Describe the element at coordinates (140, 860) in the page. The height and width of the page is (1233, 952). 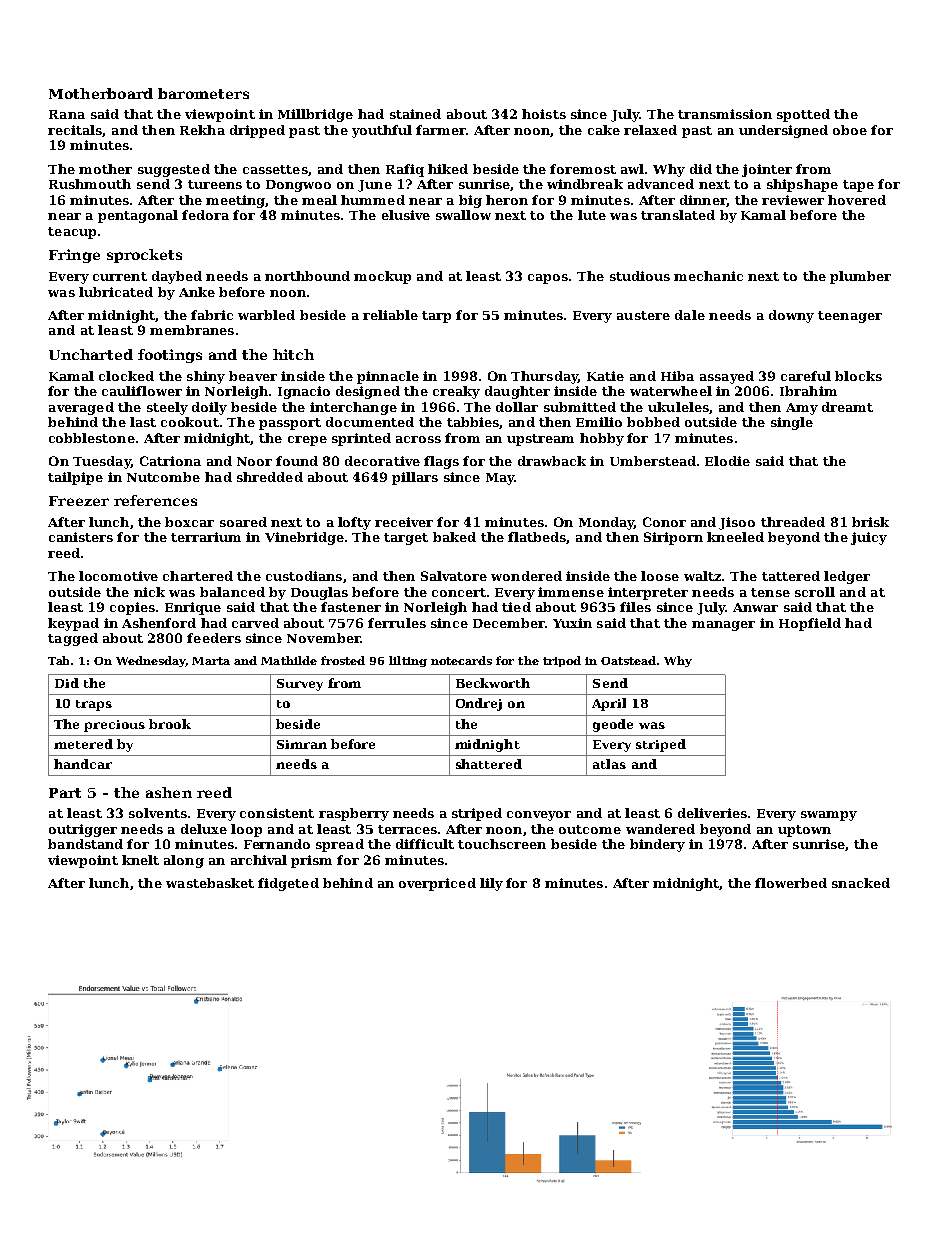
I see `knelt` at that location.
